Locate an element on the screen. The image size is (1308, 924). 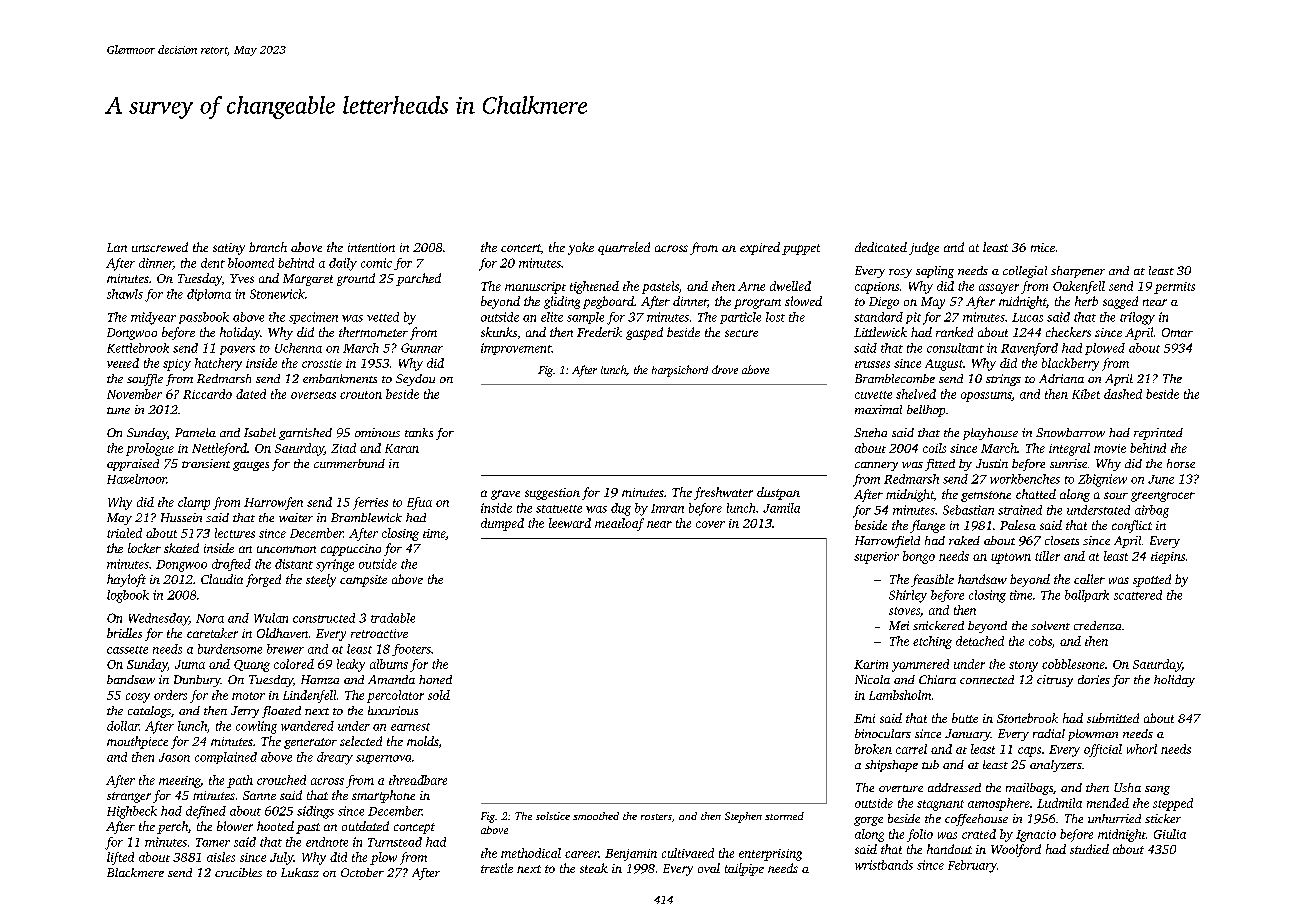
smartphone is located at coordinates (383, 796).
